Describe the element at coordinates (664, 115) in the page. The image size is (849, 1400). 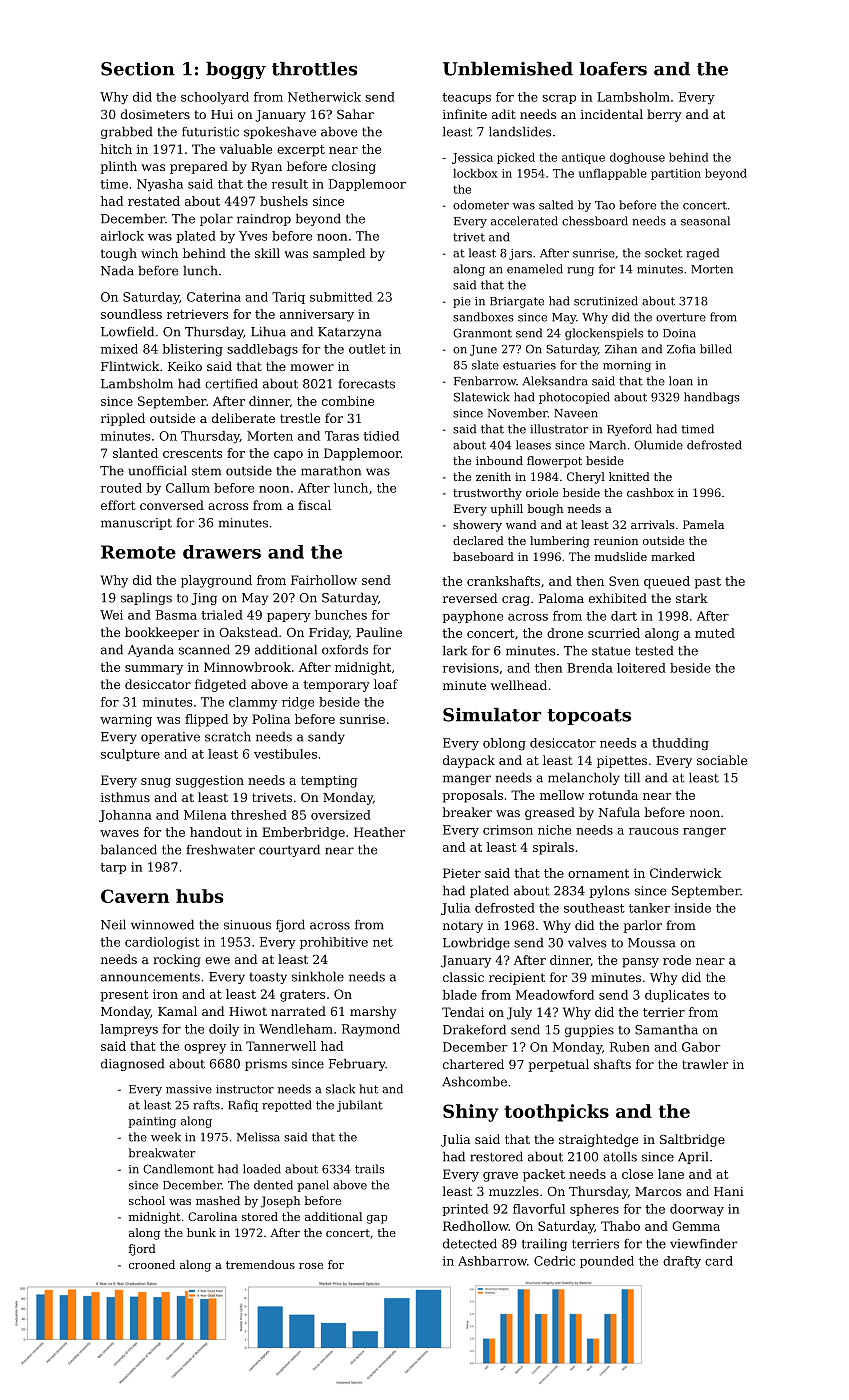
I see `berry` at that location.
